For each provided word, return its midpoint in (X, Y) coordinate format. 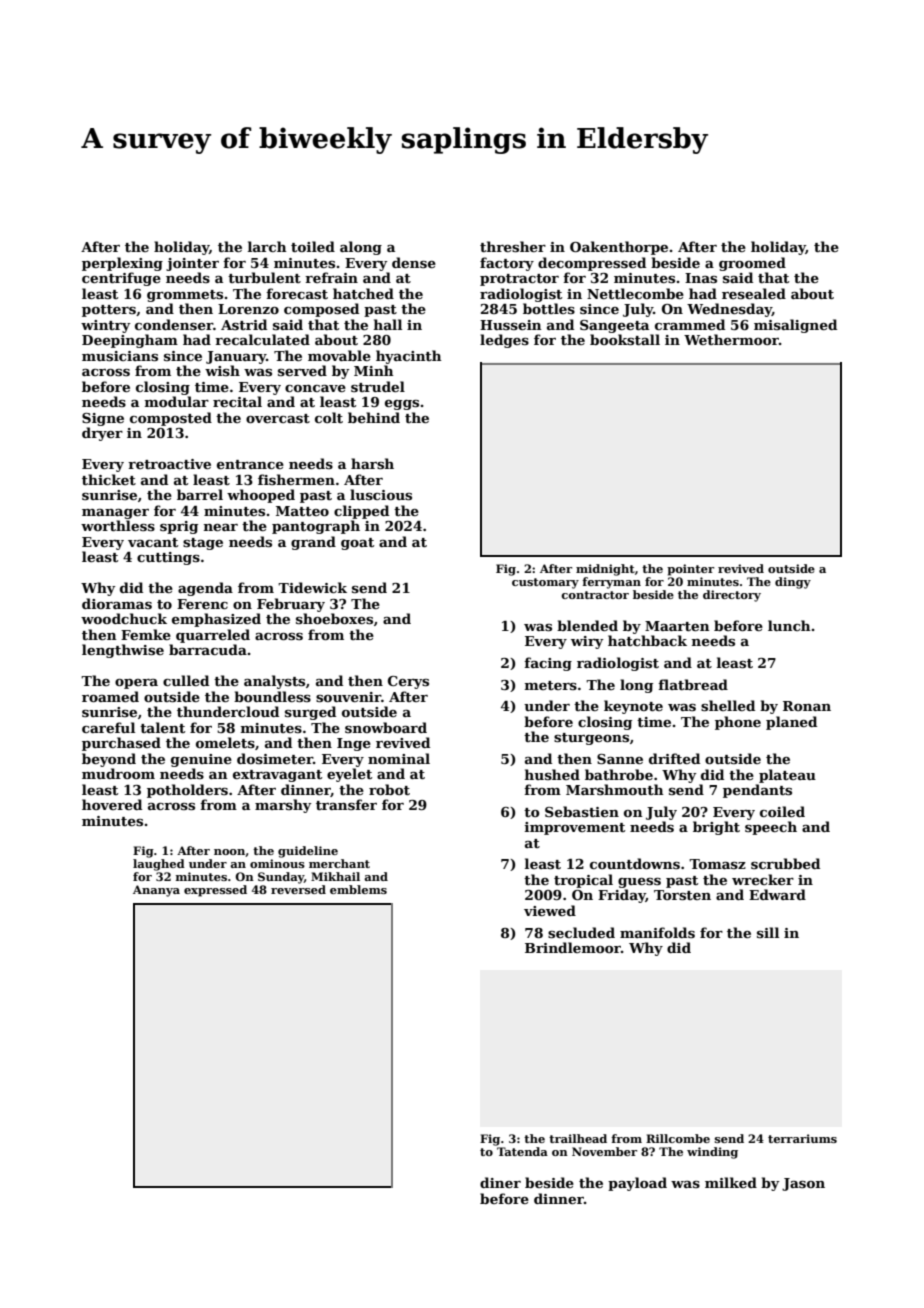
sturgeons (591, 739)
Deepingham (130, 341)
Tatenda (522, 1151)
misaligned (795, 326)
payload (637, 1184)
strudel (378, 386)
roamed (110, 696)
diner (500, 1182)
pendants (757, 791)
